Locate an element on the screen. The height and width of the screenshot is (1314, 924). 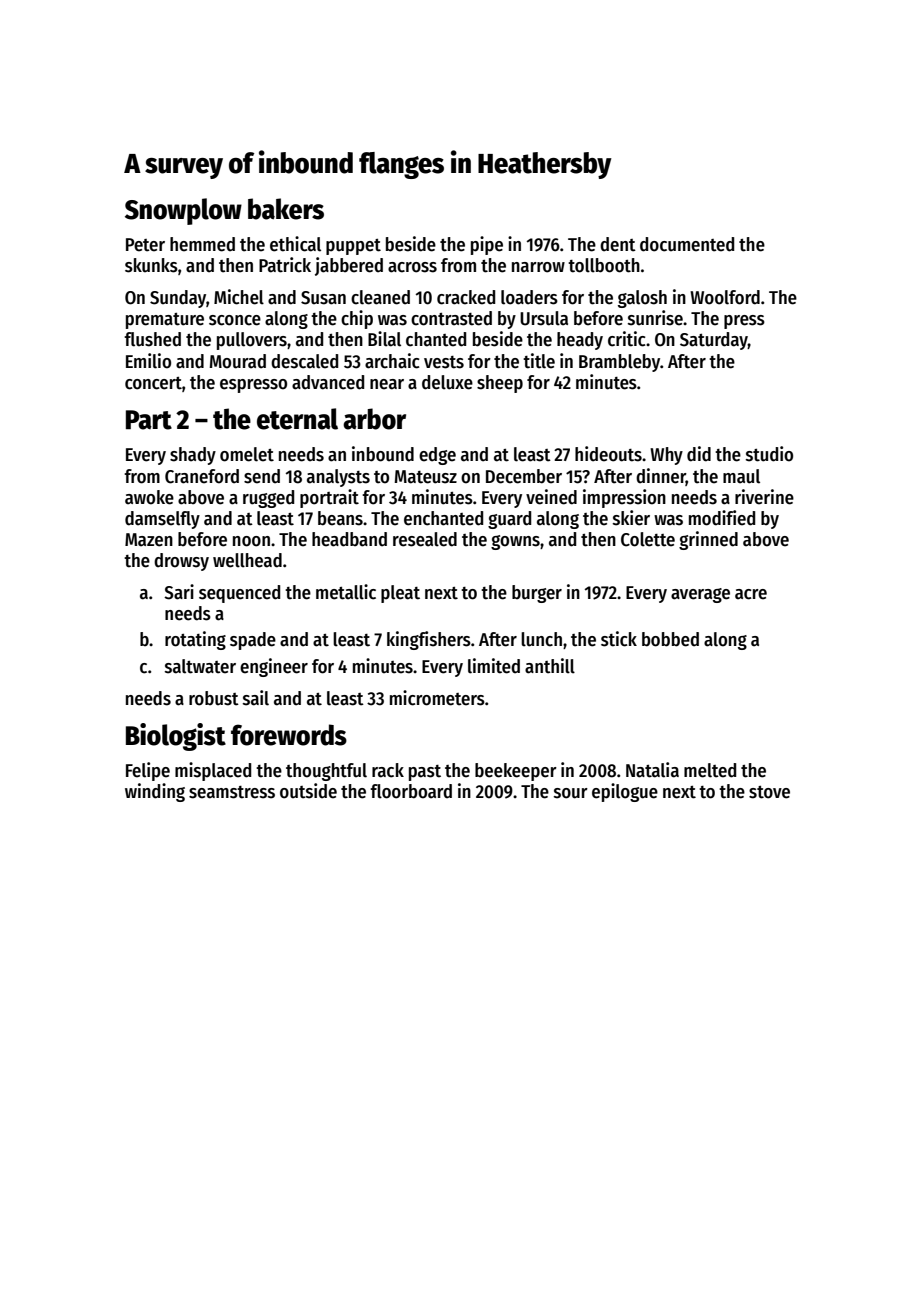
documented is located at coordinates (687, 244).
